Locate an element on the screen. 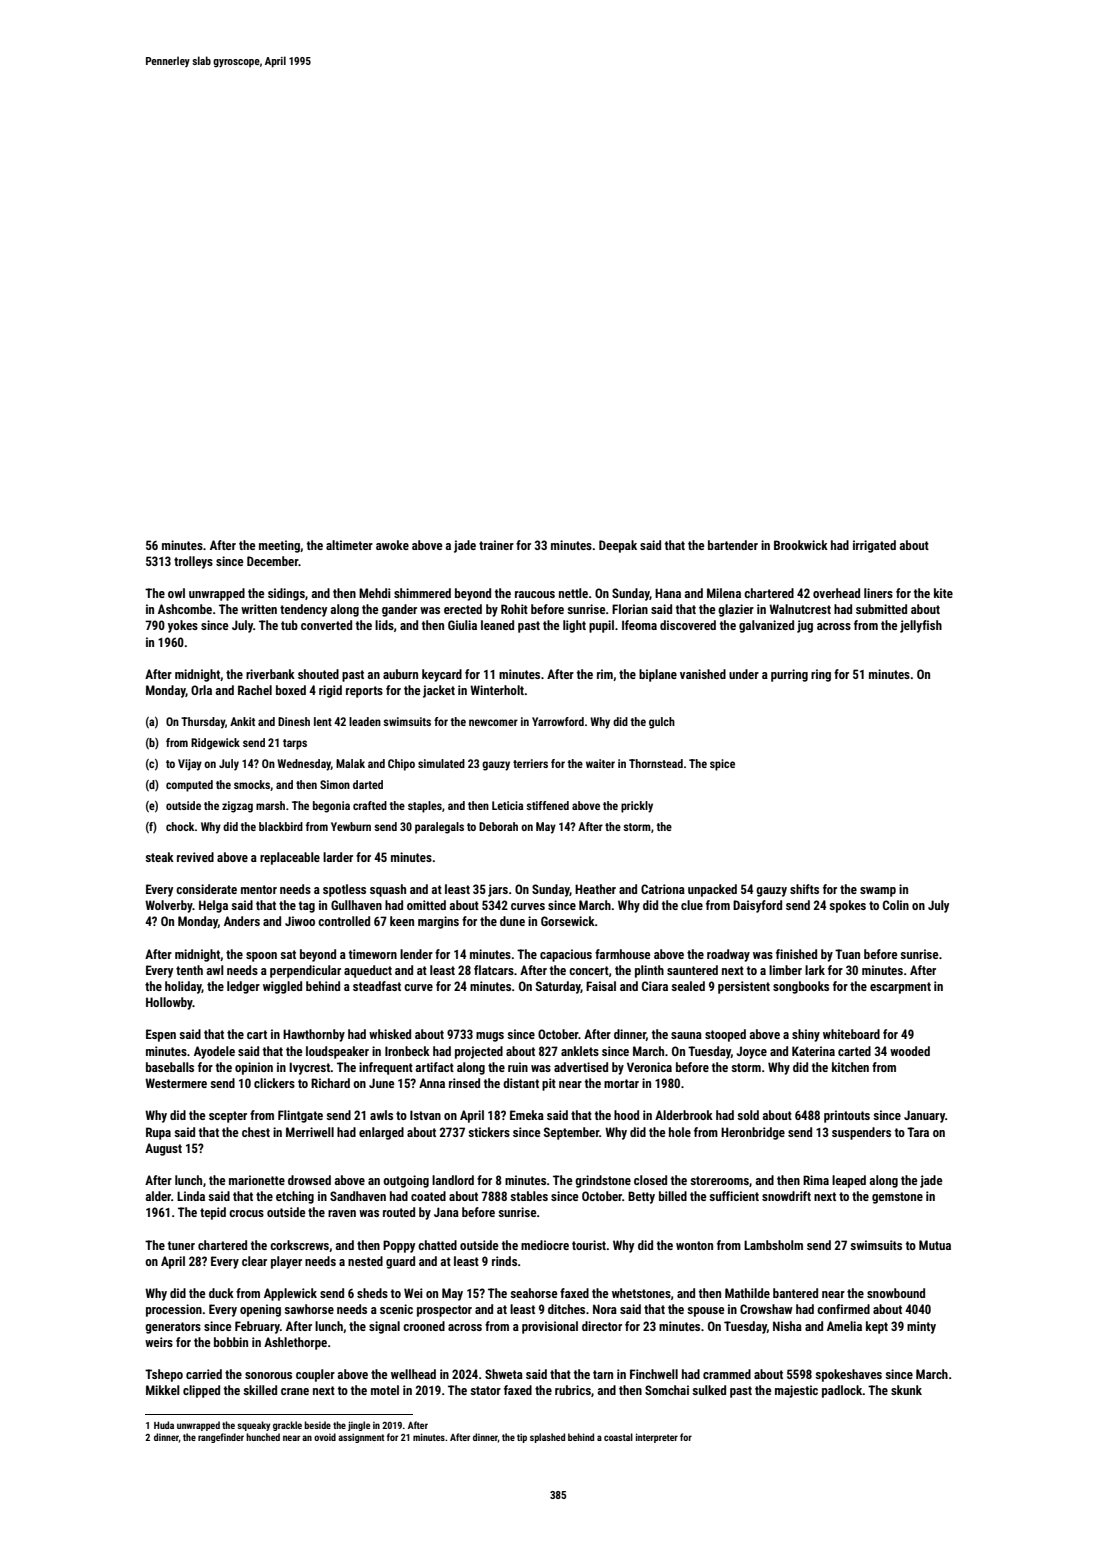 This screenshot has height=1556, width=1100. escarpment is located at coordinates (900, 988).
